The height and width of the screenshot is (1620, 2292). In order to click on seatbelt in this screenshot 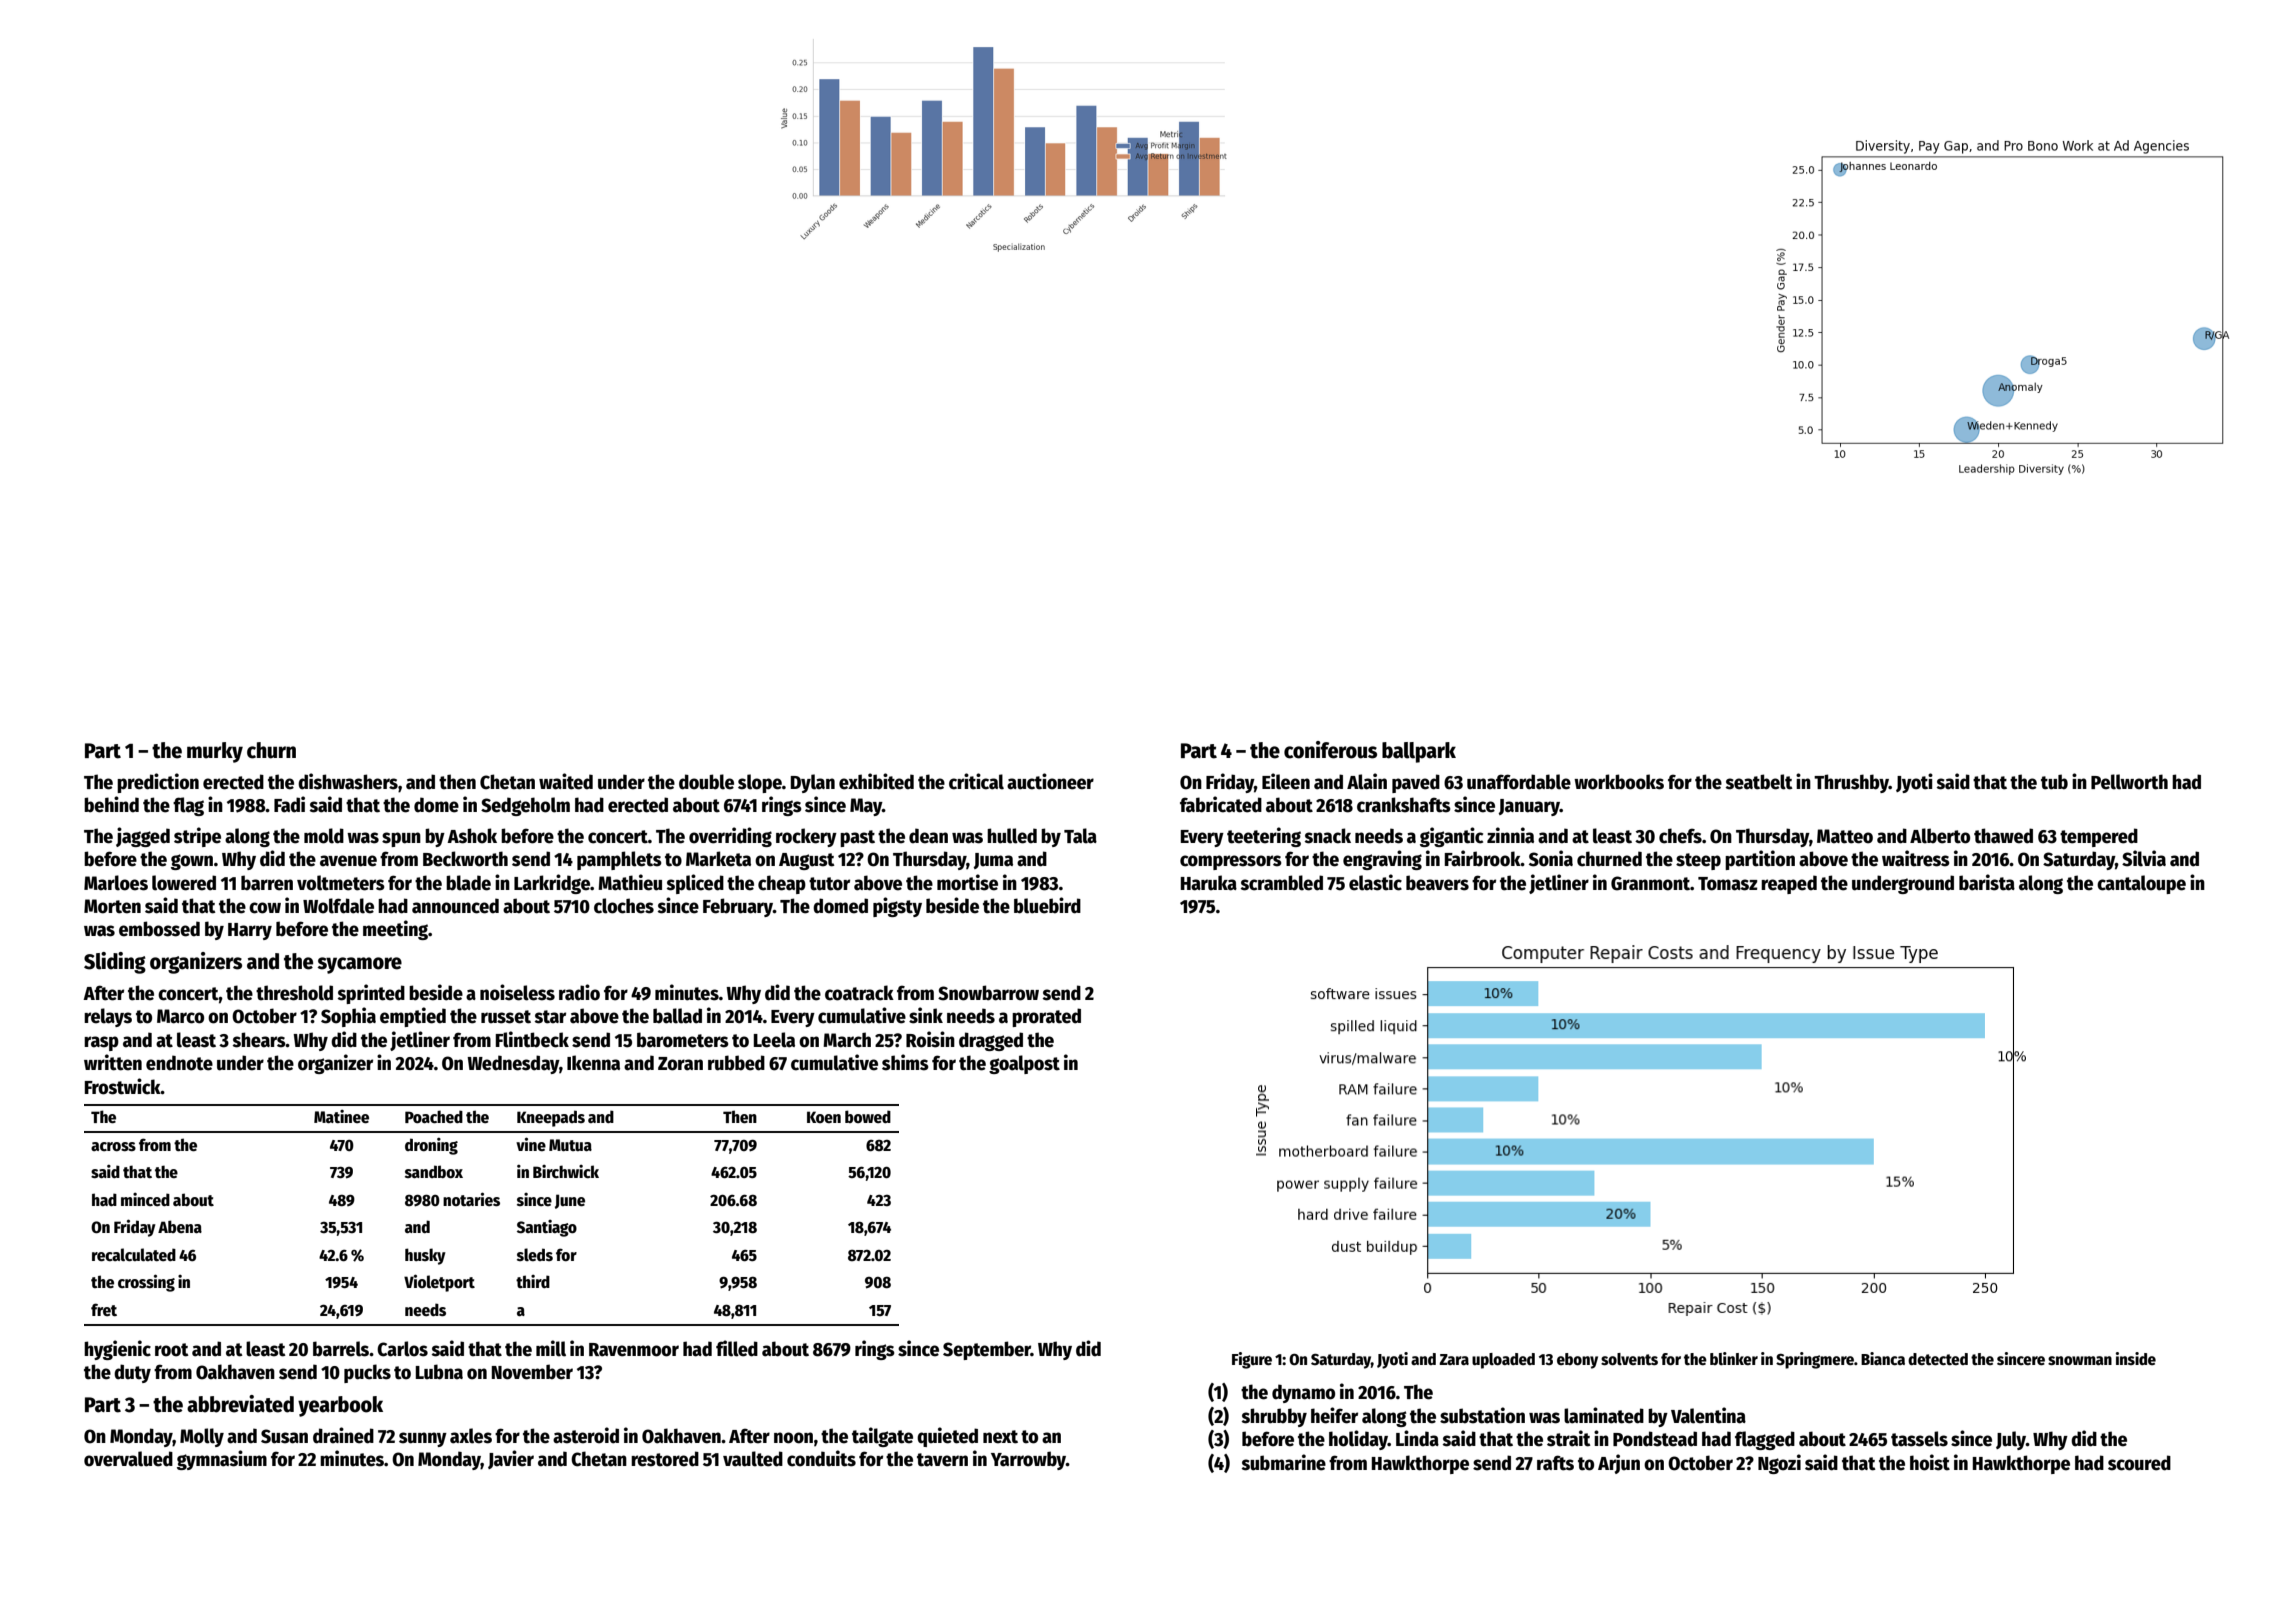, I will do `click(1759, 782)`.
